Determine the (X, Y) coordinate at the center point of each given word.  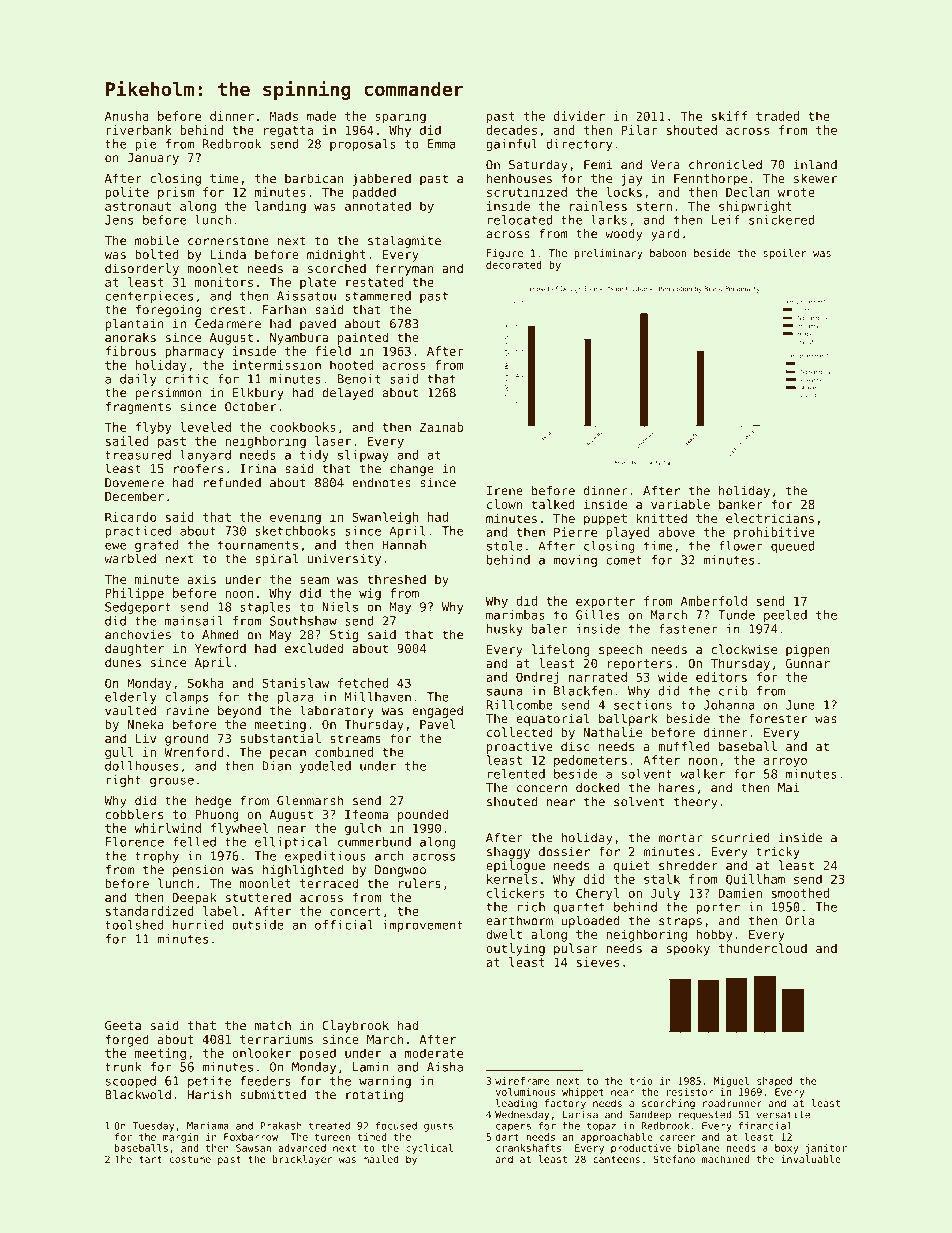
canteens (616, 1159)
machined (725, 1159)
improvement (423, 926)
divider (579, 116)
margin (180, 1138)
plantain (135, 324)
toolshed (134, 925)
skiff (729, 116)
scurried (741, 838)
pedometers (590, 761)
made (321, 116)
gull (119, 753)
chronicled (725, 164)
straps (680, 922)
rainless (598, 206)
